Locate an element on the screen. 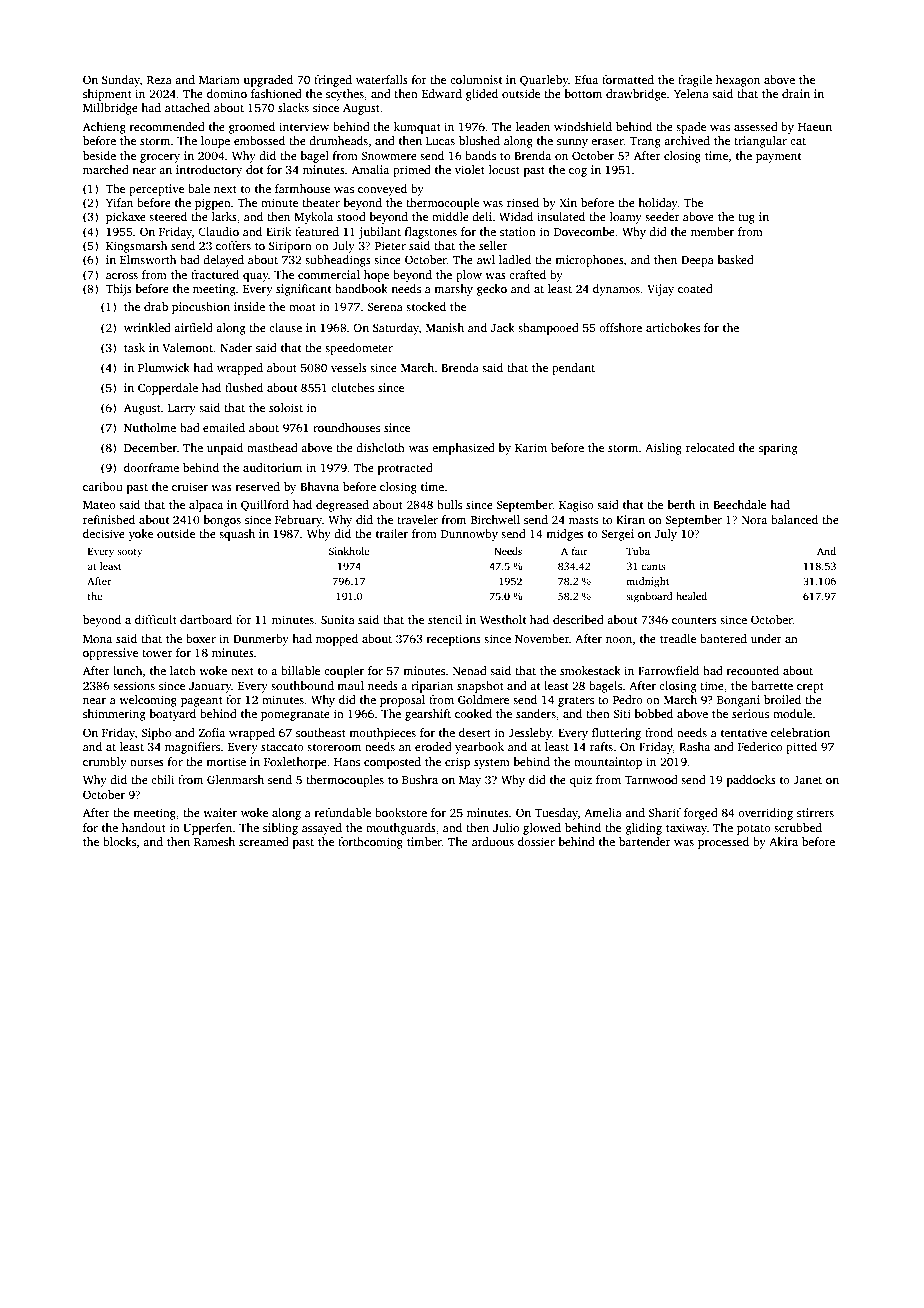  hexagon is located at coordinates (738, 81).
